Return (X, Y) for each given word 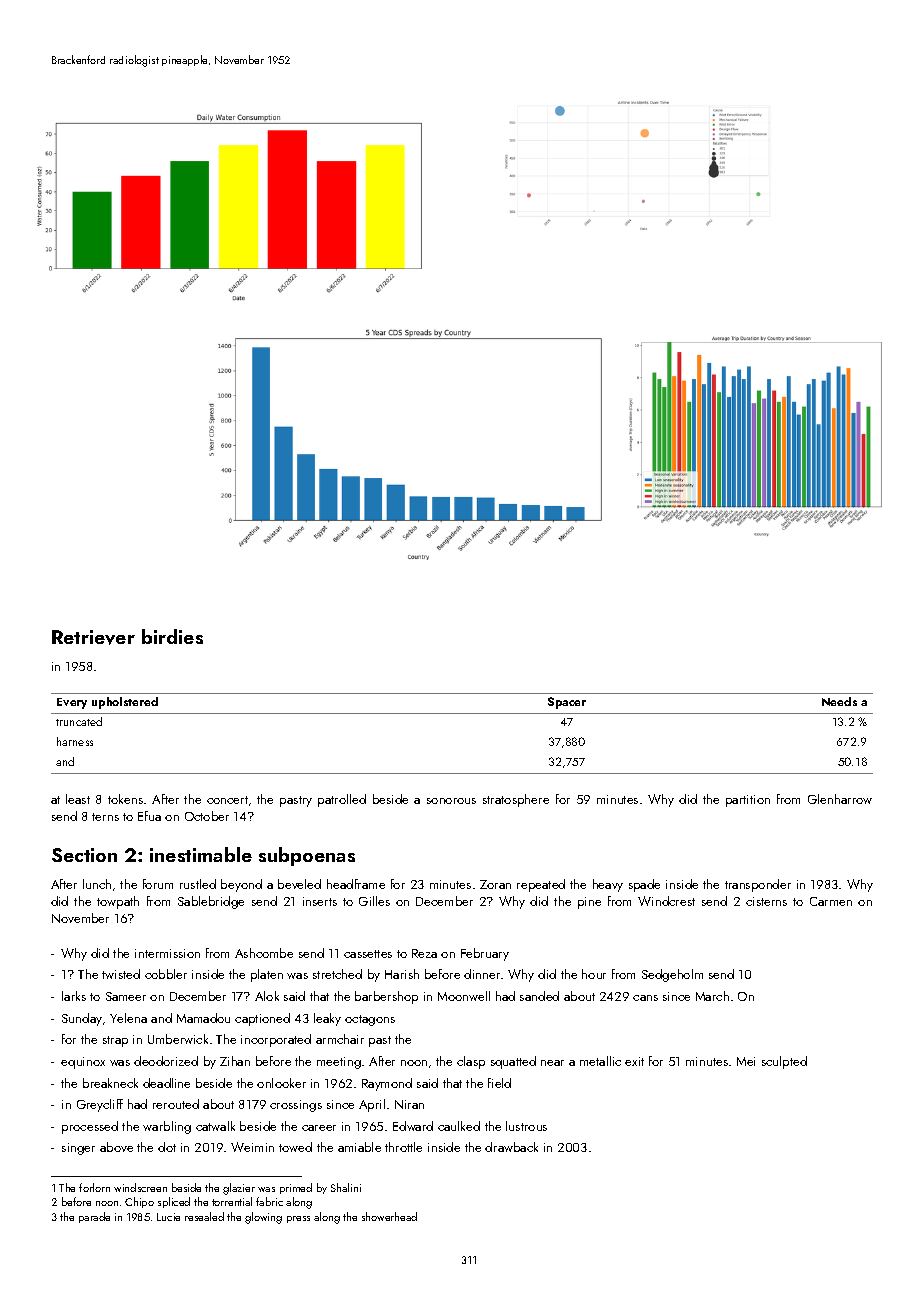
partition (748, 801)
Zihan (235, 1061)
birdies (172, 636)
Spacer (567, 703)
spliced (174, 1202)
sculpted (784, 1062)
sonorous (451, 801)
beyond (241, 885)
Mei (746, 1061)
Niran (409, 1104)
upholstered (125, 703)
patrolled (342, 800)
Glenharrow (840, 799)
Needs (839, 701)
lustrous (526, 1126)
